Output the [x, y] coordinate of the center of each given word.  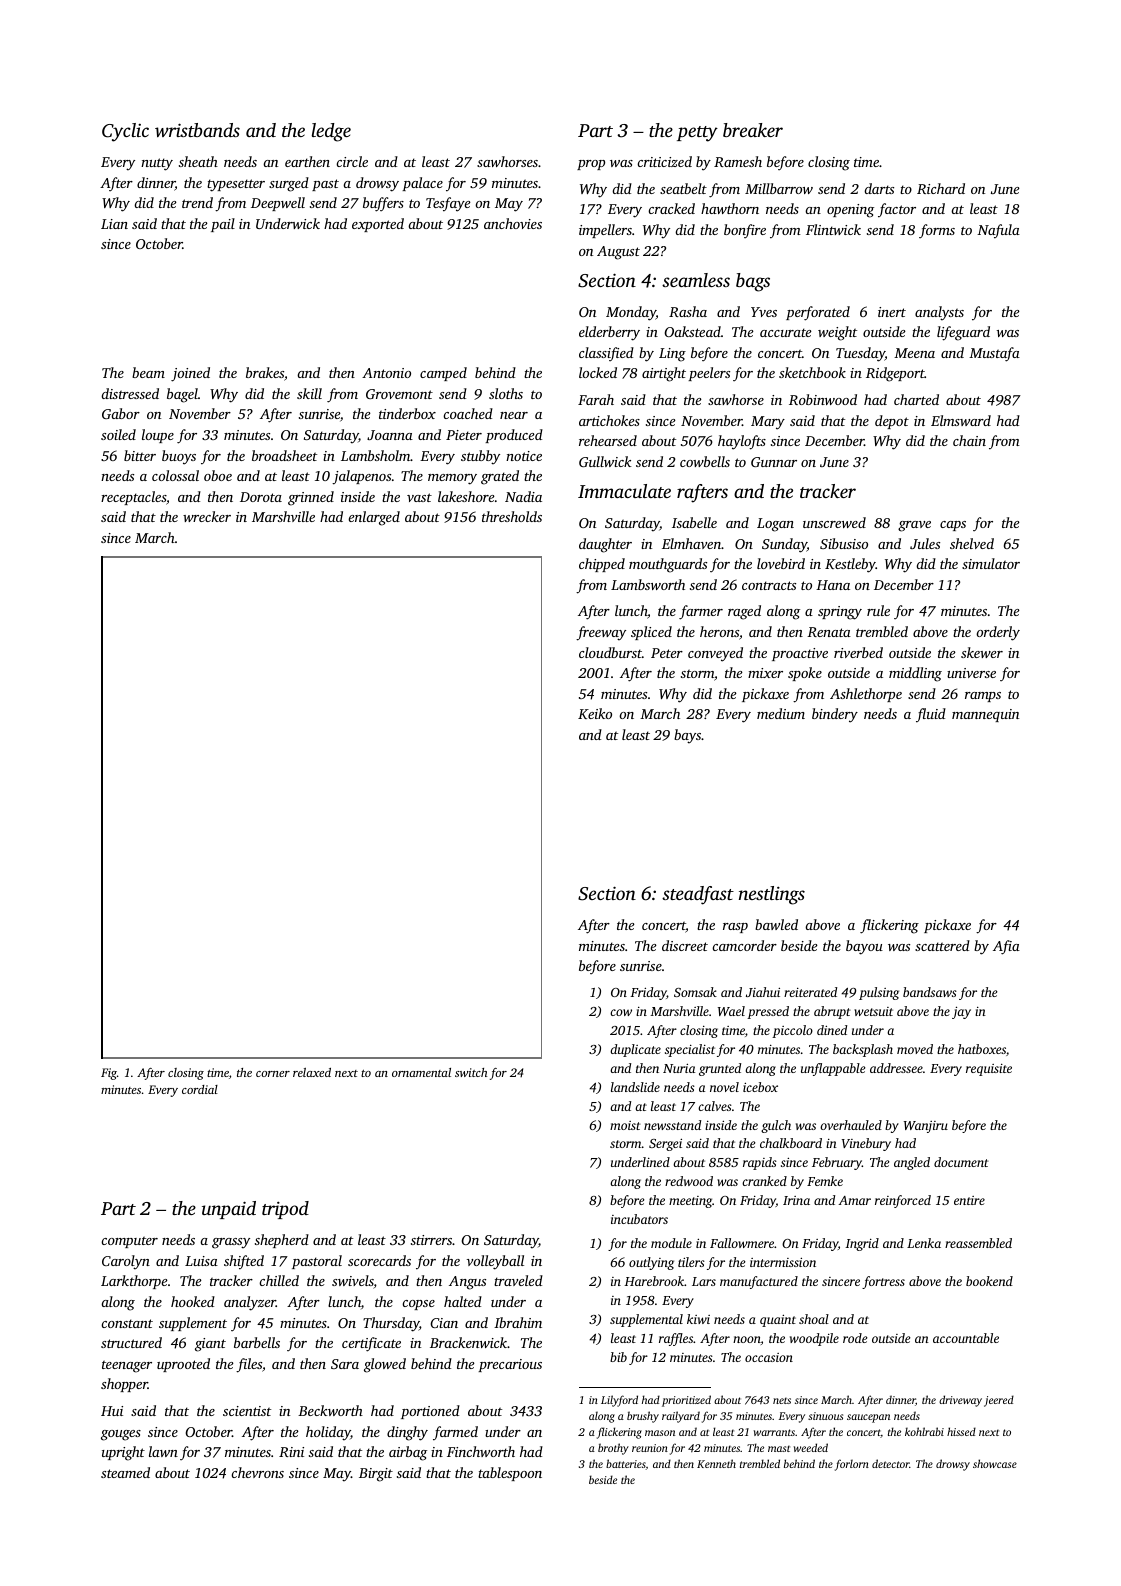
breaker [753, 130]
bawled [776, 924]
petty [697, 134]
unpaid [229, 1210]
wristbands [197, 130]
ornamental [421, 1072]
